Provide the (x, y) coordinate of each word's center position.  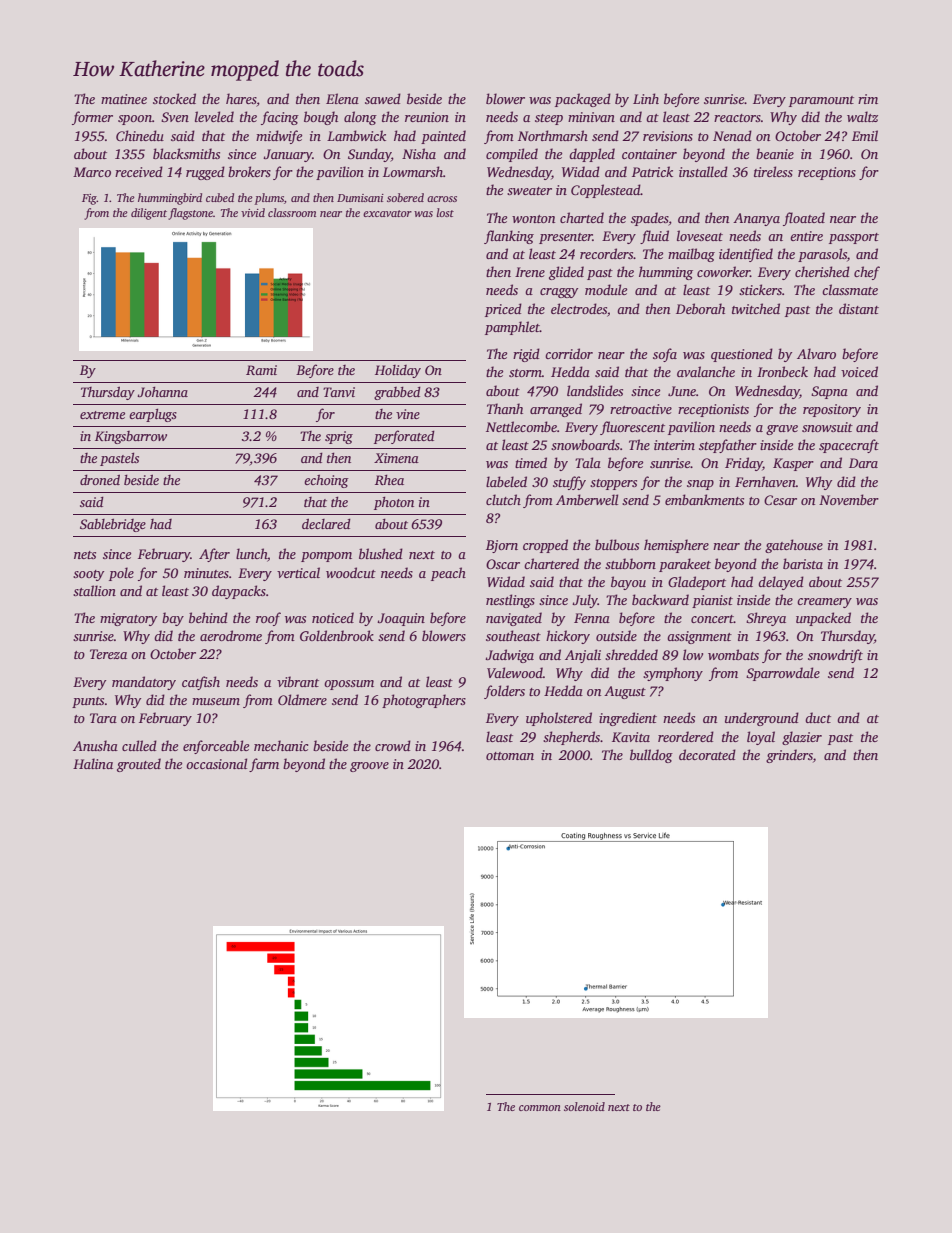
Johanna (162, 391)
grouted (139, 765)
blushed (381, 553)
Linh (646, 98)
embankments (704, 499)
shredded (631, 654)
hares (241, 100)
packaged (583, 100)
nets (85, 555)
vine (408, 414)
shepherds (571, 738)
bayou (628, 583)
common (540, 1108)
